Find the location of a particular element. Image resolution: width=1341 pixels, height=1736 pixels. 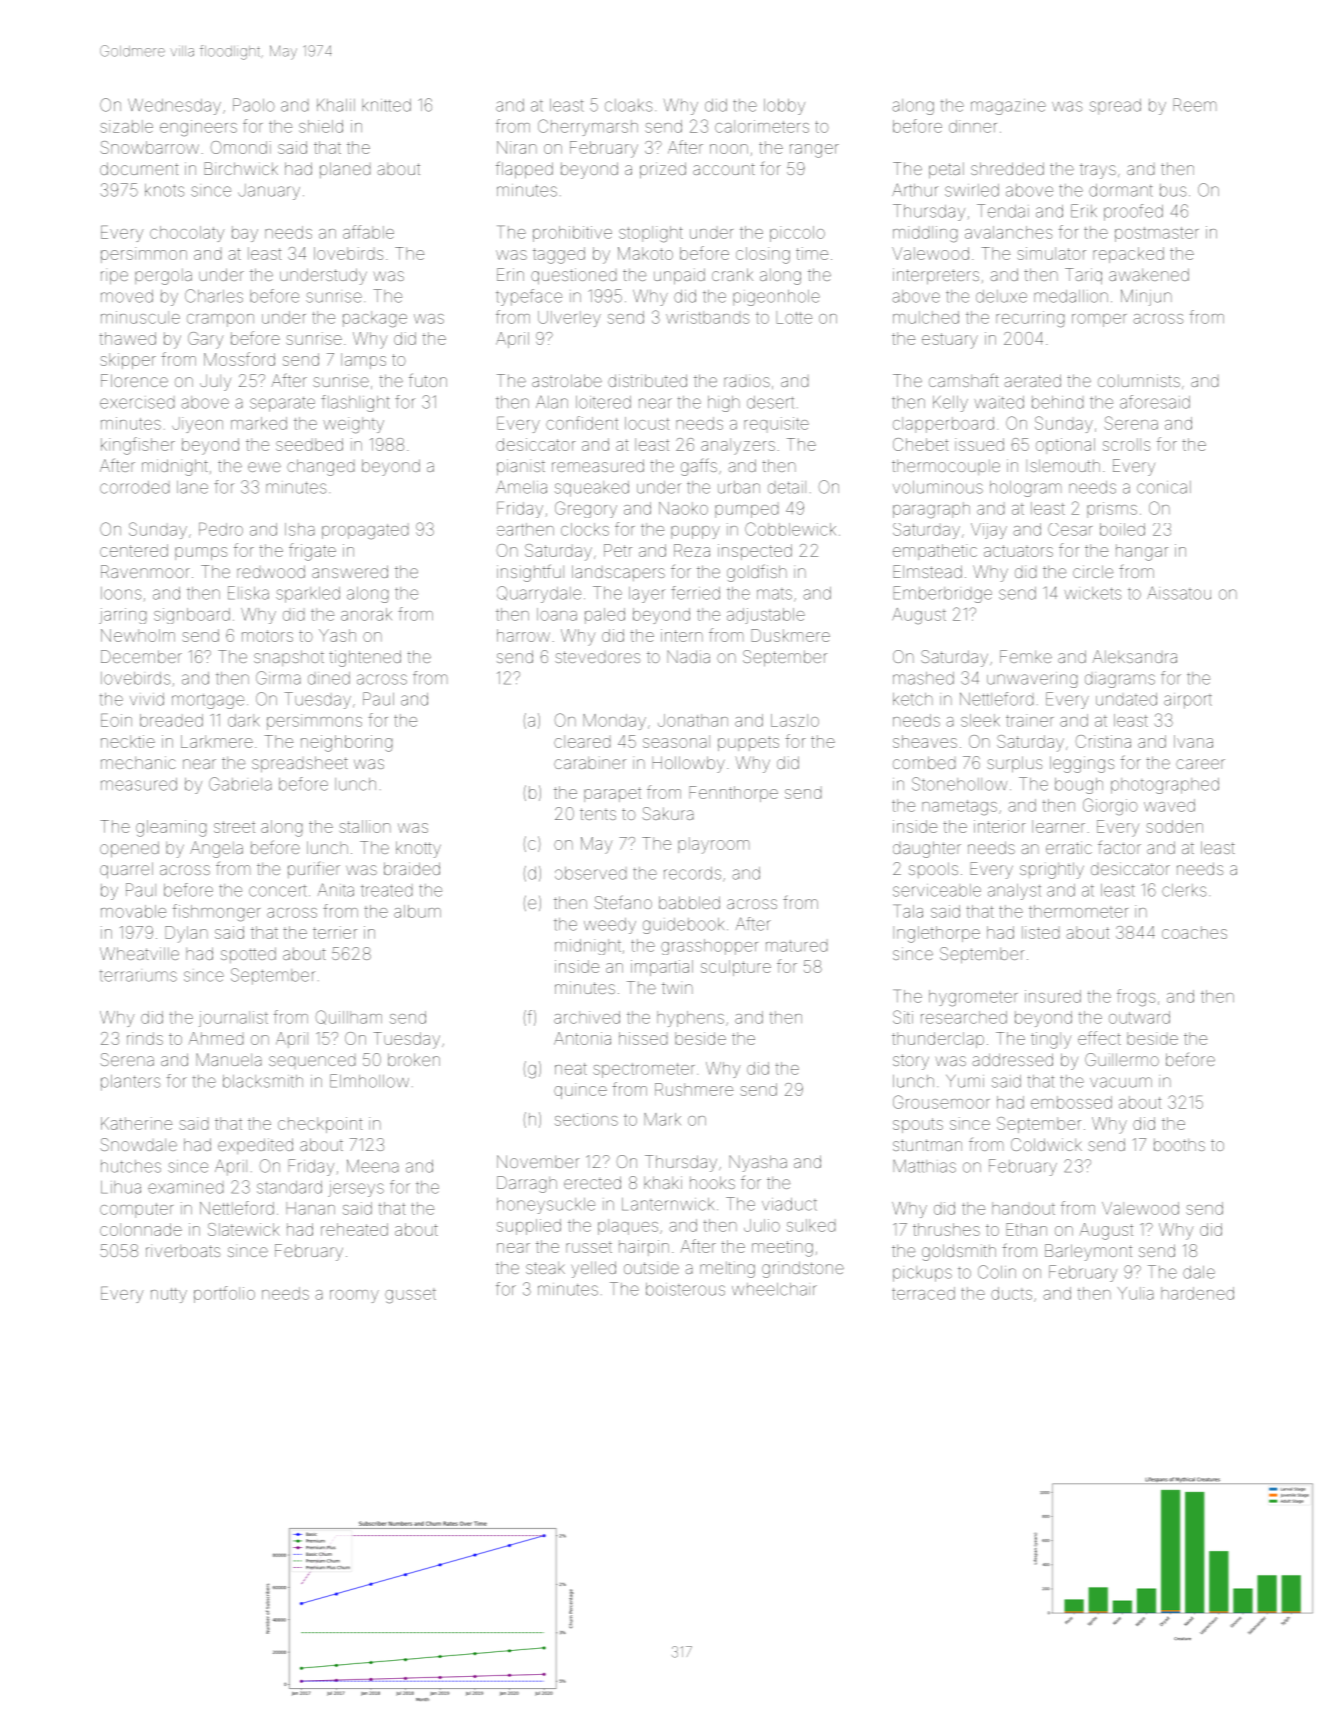

lobby is located at coordinates (784, 107).
